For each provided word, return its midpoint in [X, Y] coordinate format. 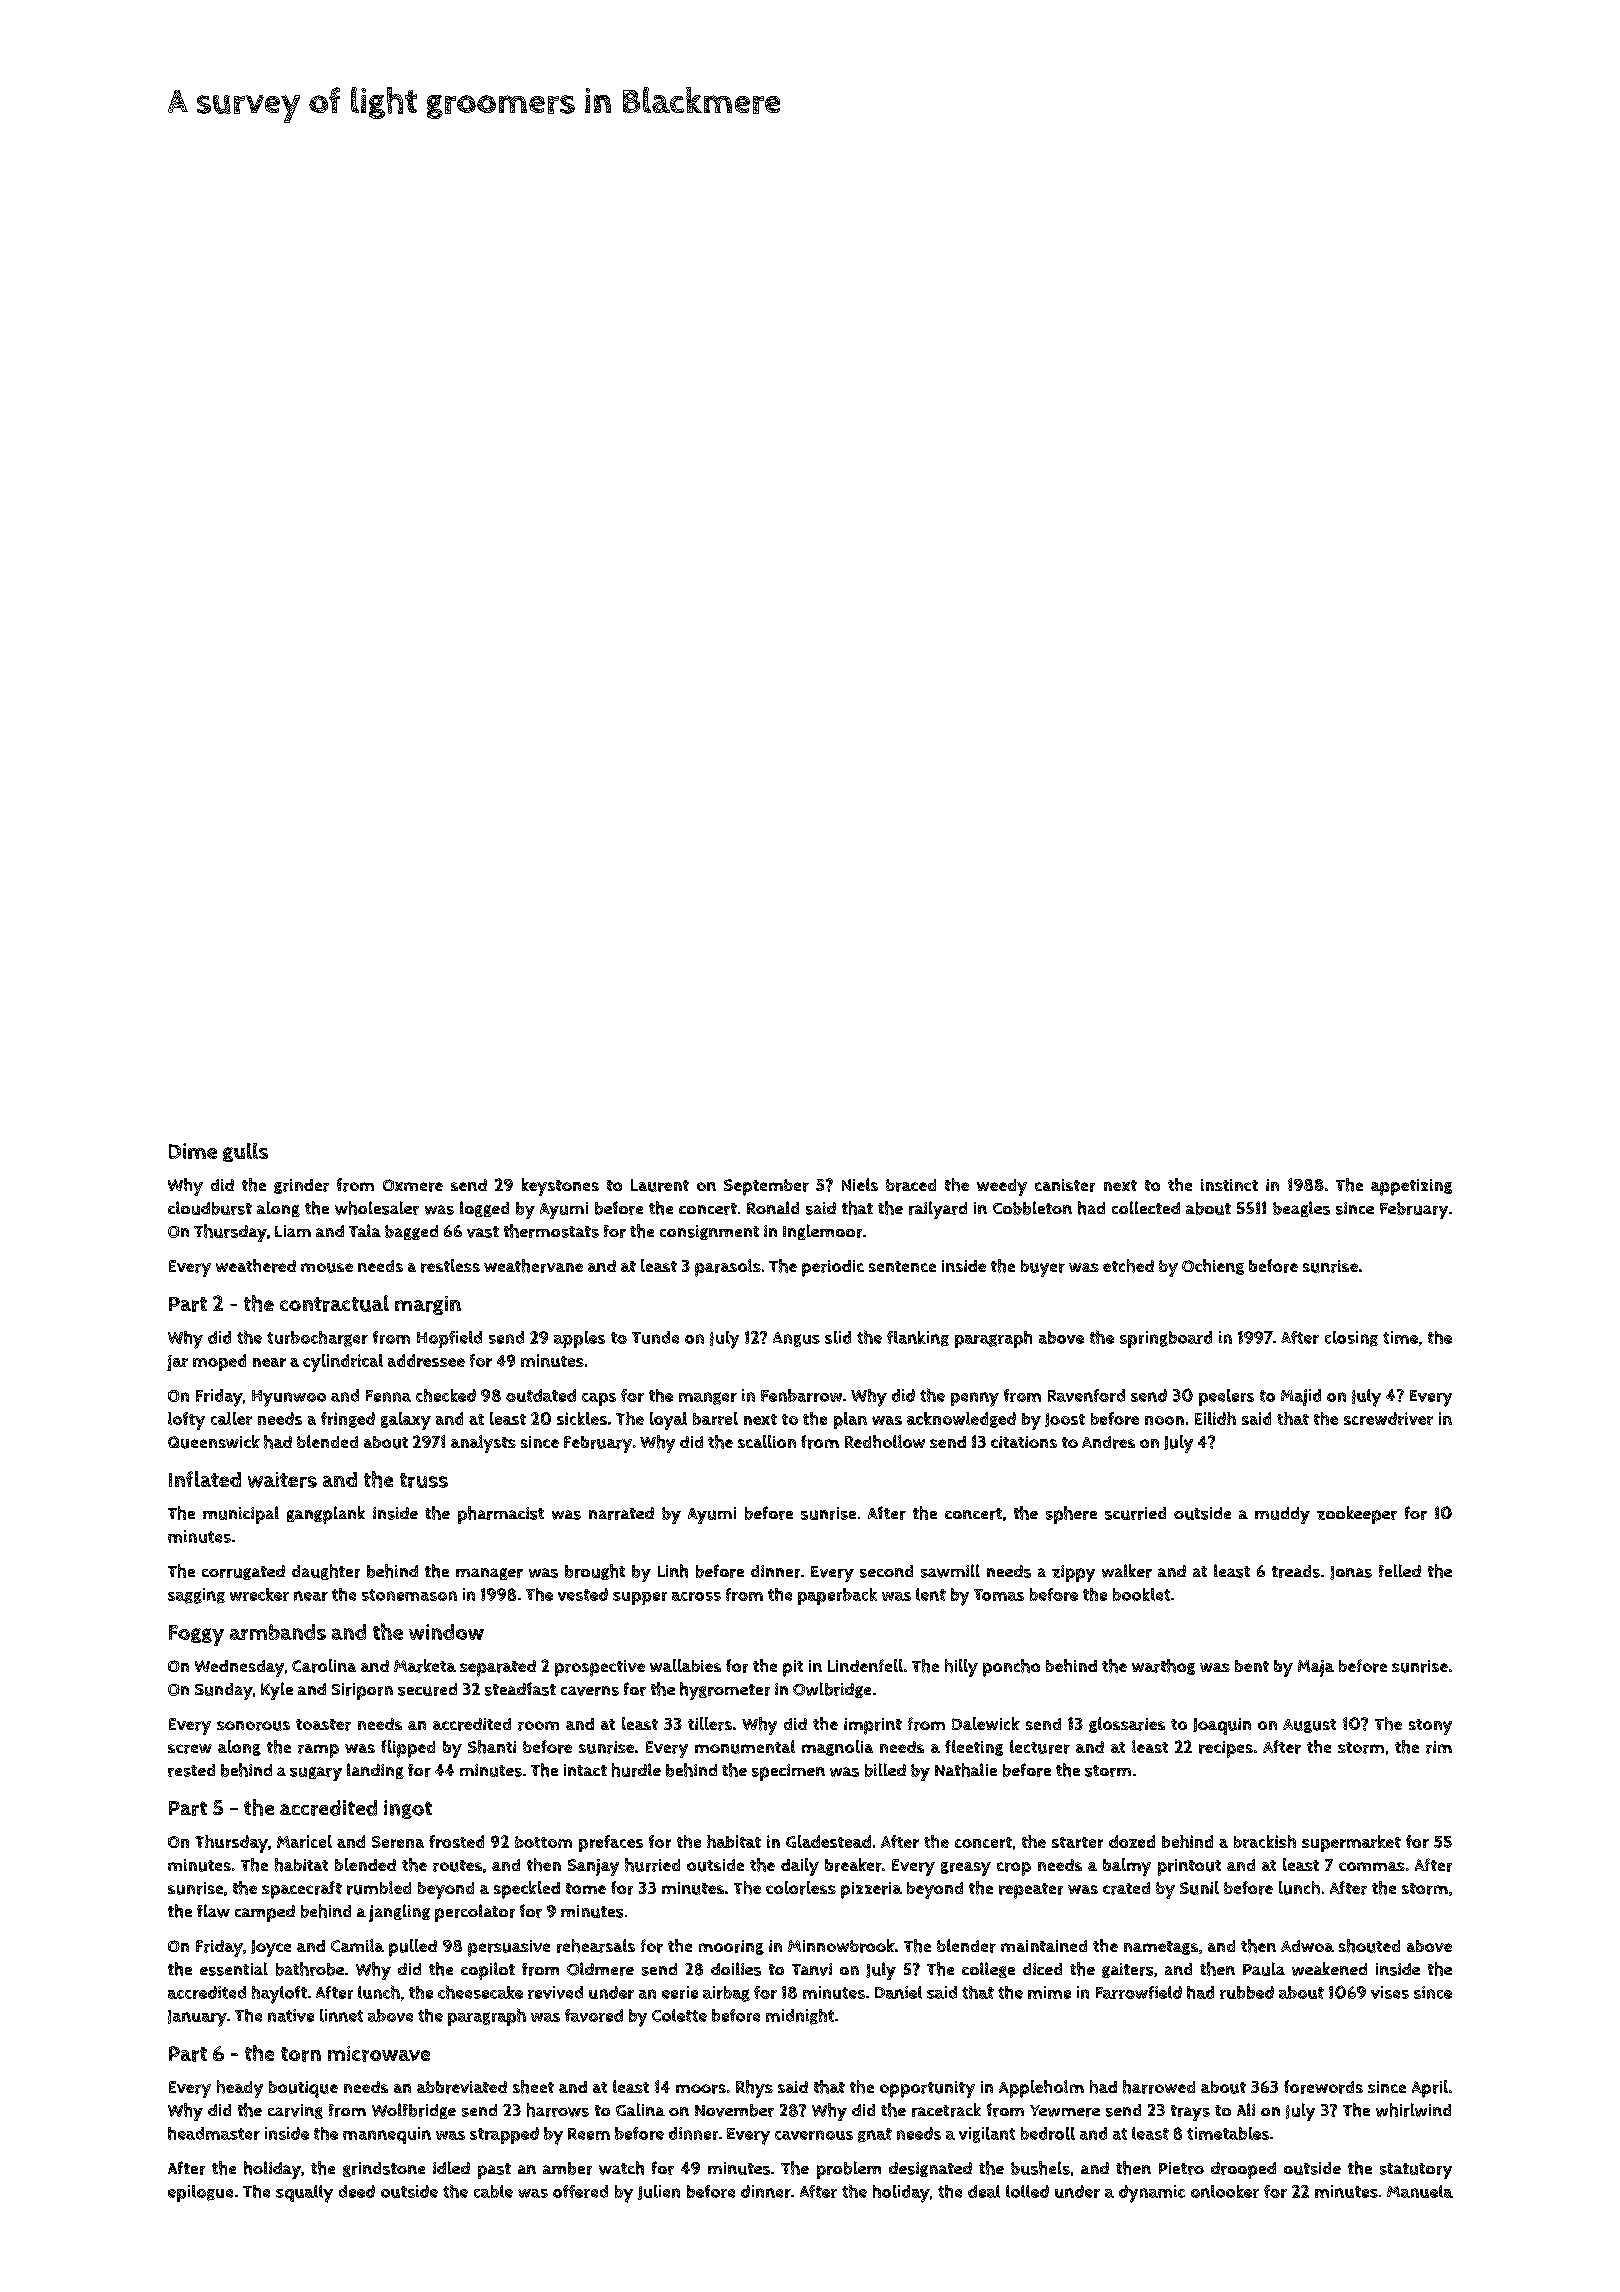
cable [493, 2191]
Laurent [660, 1185]
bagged [411, 1232]
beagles [1301, 1209]
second [886, 1571]
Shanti [492, 1747]
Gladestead [828, 1841]
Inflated [205, 1479]
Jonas [1351, 1573]
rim [1439, 1747]
